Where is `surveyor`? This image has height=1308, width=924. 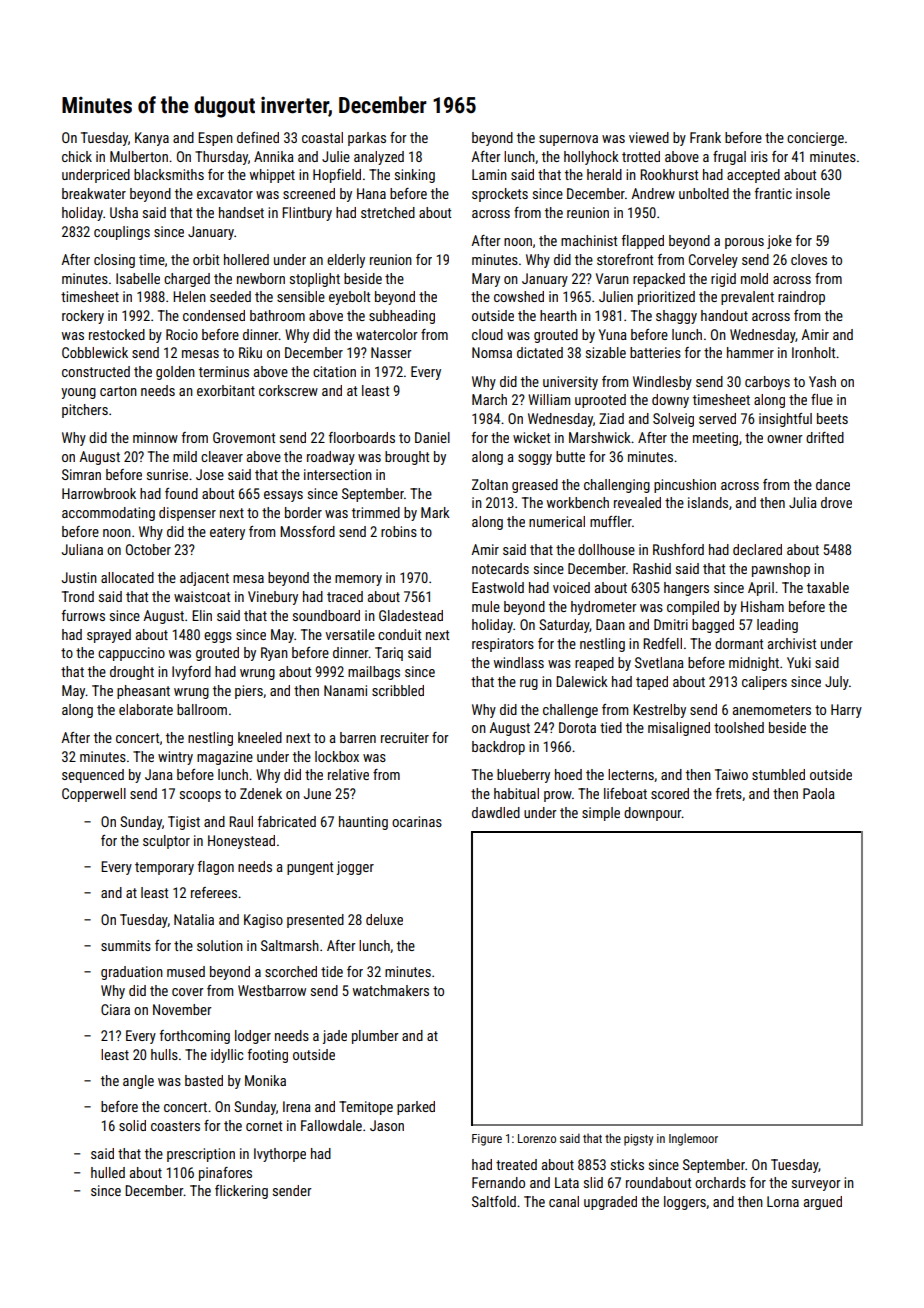 surveyor is located at coordinates (816, 1185).
